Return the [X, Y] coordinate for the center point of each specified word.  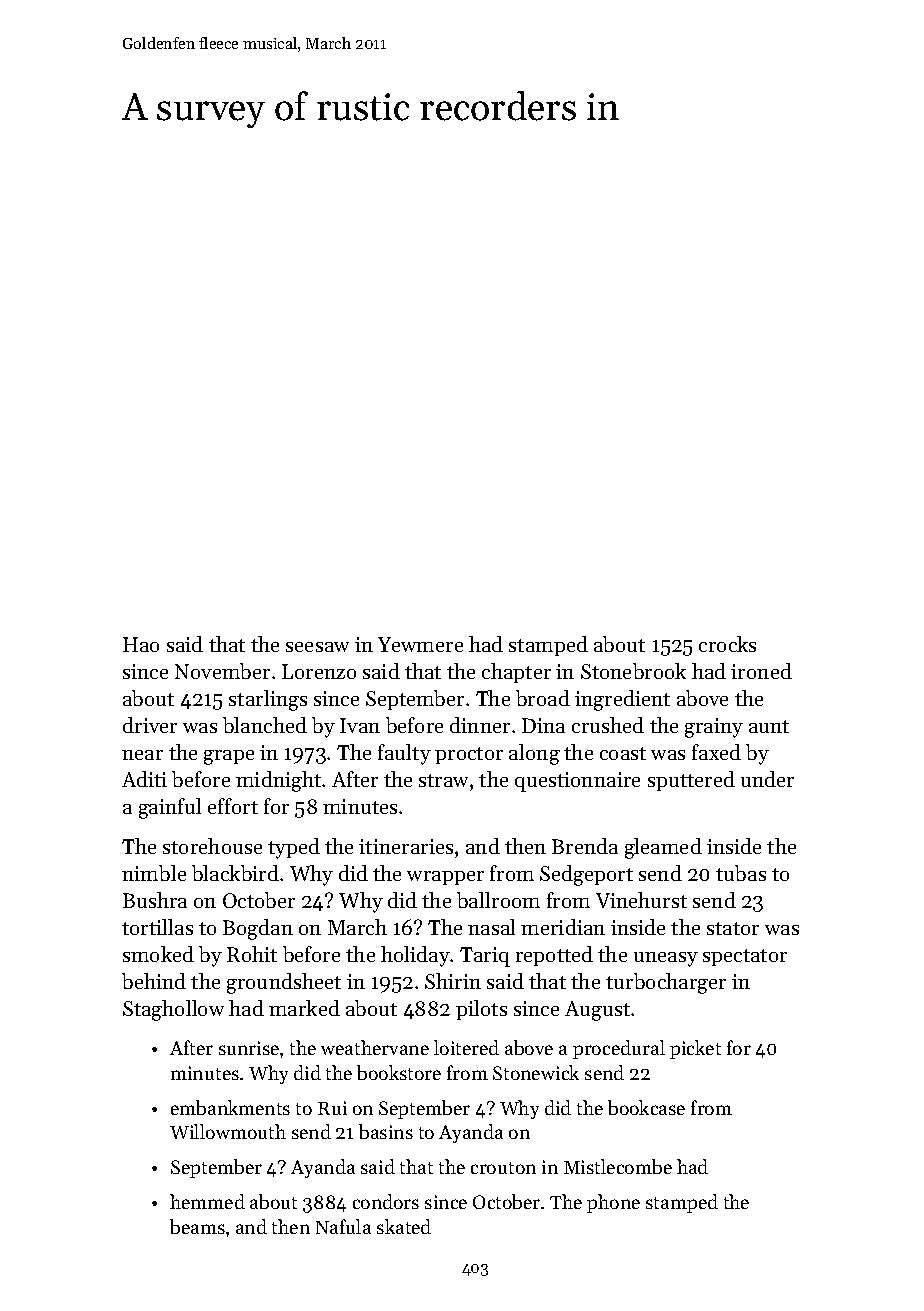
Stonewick [536, 1072]
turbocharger [666, 983]
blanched [265, 725]
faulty [404, 754]
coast [623, 753]
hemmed [207, 1201]
